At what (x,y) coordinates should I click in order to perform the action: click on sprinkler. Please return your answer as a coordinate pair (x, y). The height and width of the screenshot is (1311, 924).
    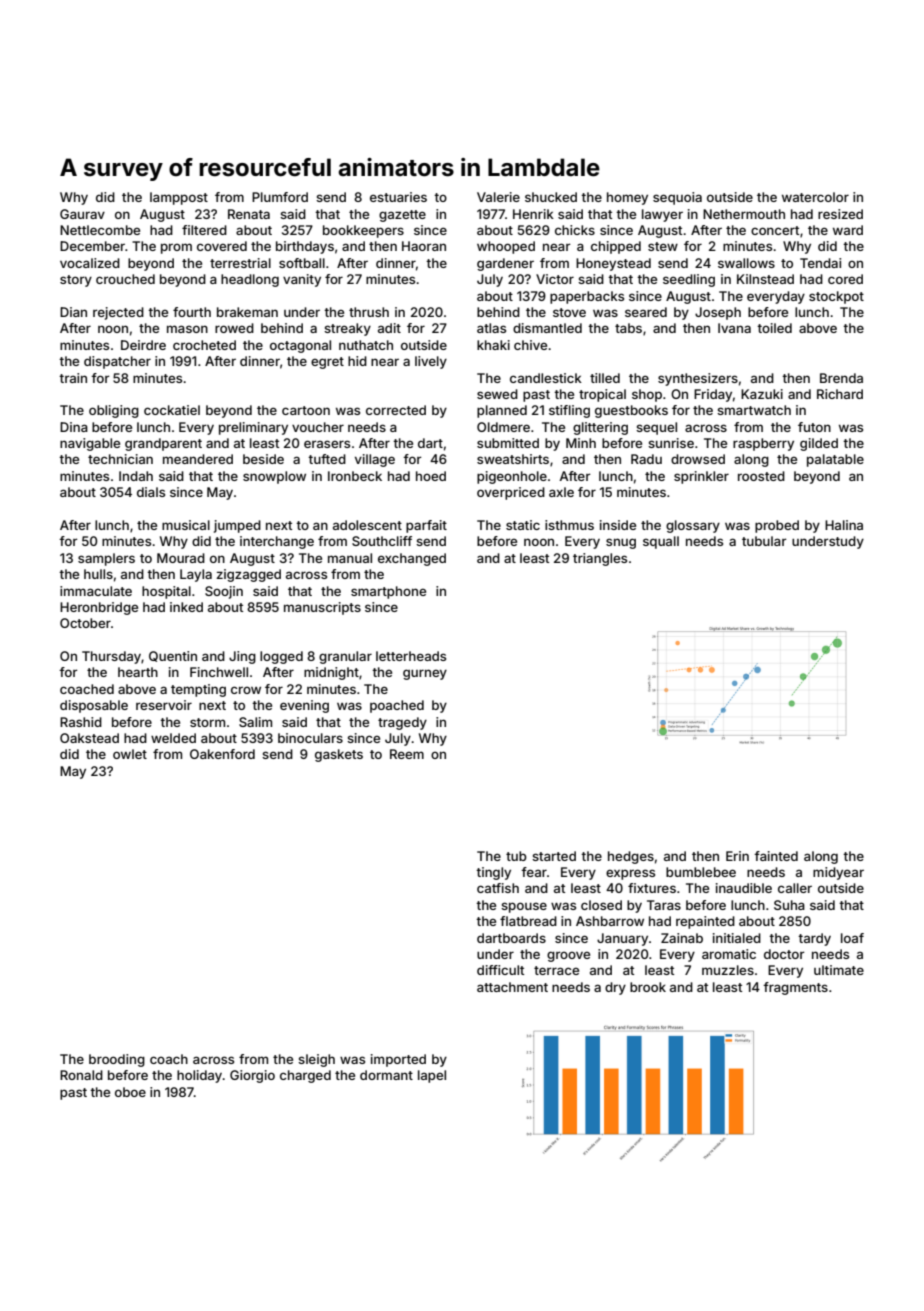
    Looking at the image, I should click on (701, 477).
